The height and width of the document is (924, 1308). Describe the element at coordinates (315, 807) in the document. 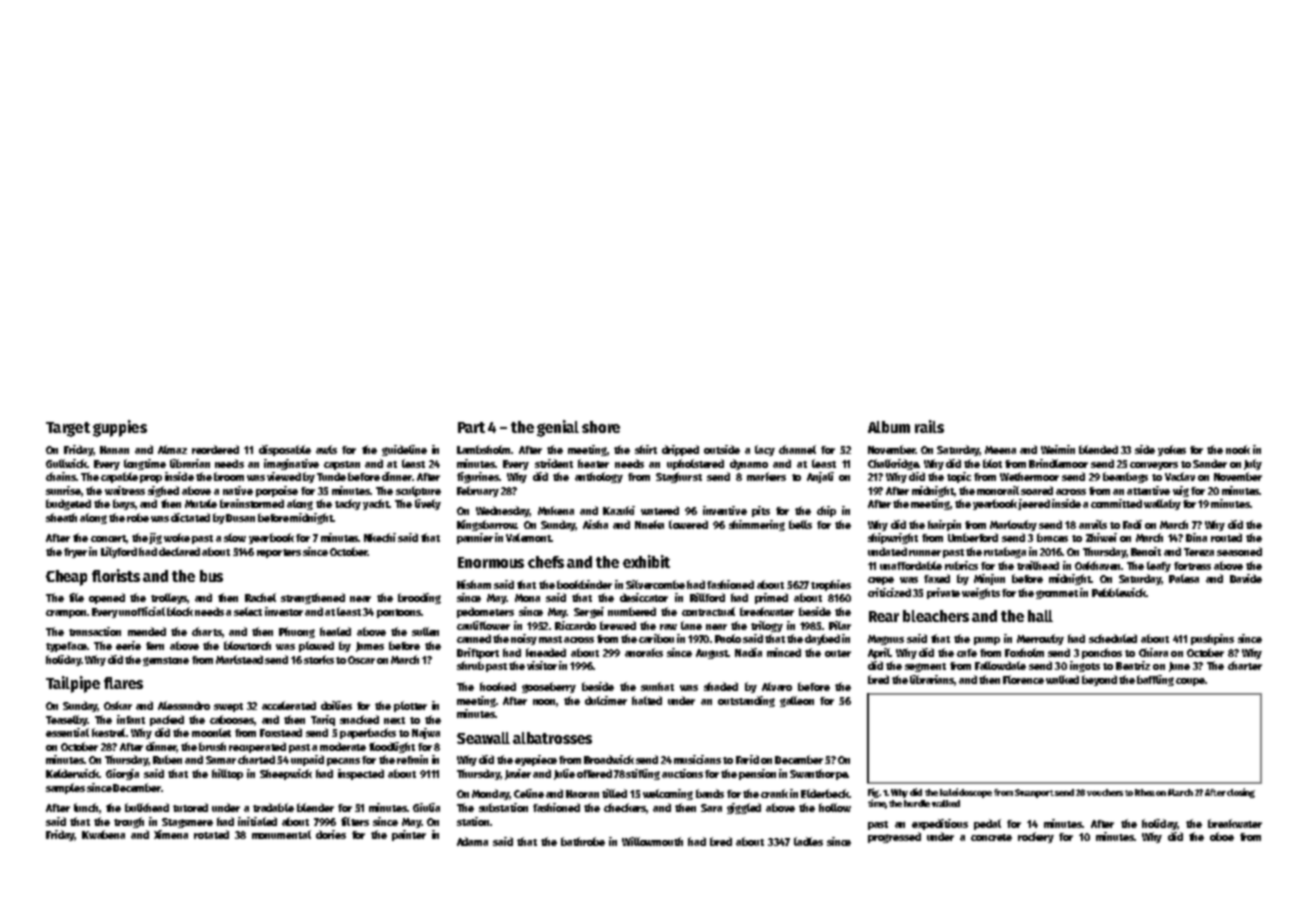

I see `blender` at that location.
